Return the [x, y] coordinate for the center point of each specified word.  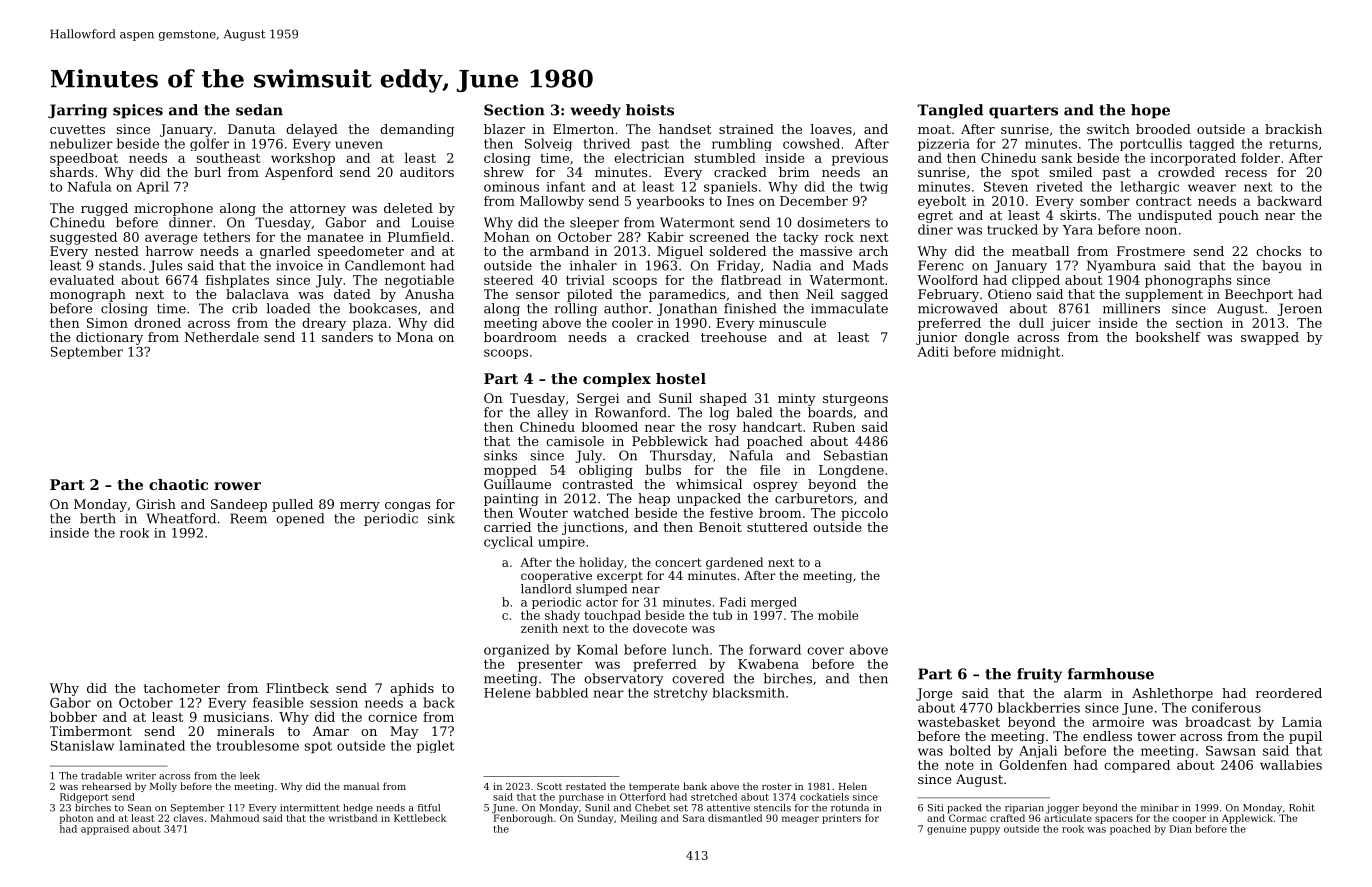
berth [98, 518]
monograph [88, 295]
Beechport [1259, 295]
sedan [259, 110]
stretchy [681, 694]
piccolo [864, 514]
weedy [595, 111]
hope [1150, 111]
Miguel [680, 252]
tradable [101, 776]
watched [601, 513]
